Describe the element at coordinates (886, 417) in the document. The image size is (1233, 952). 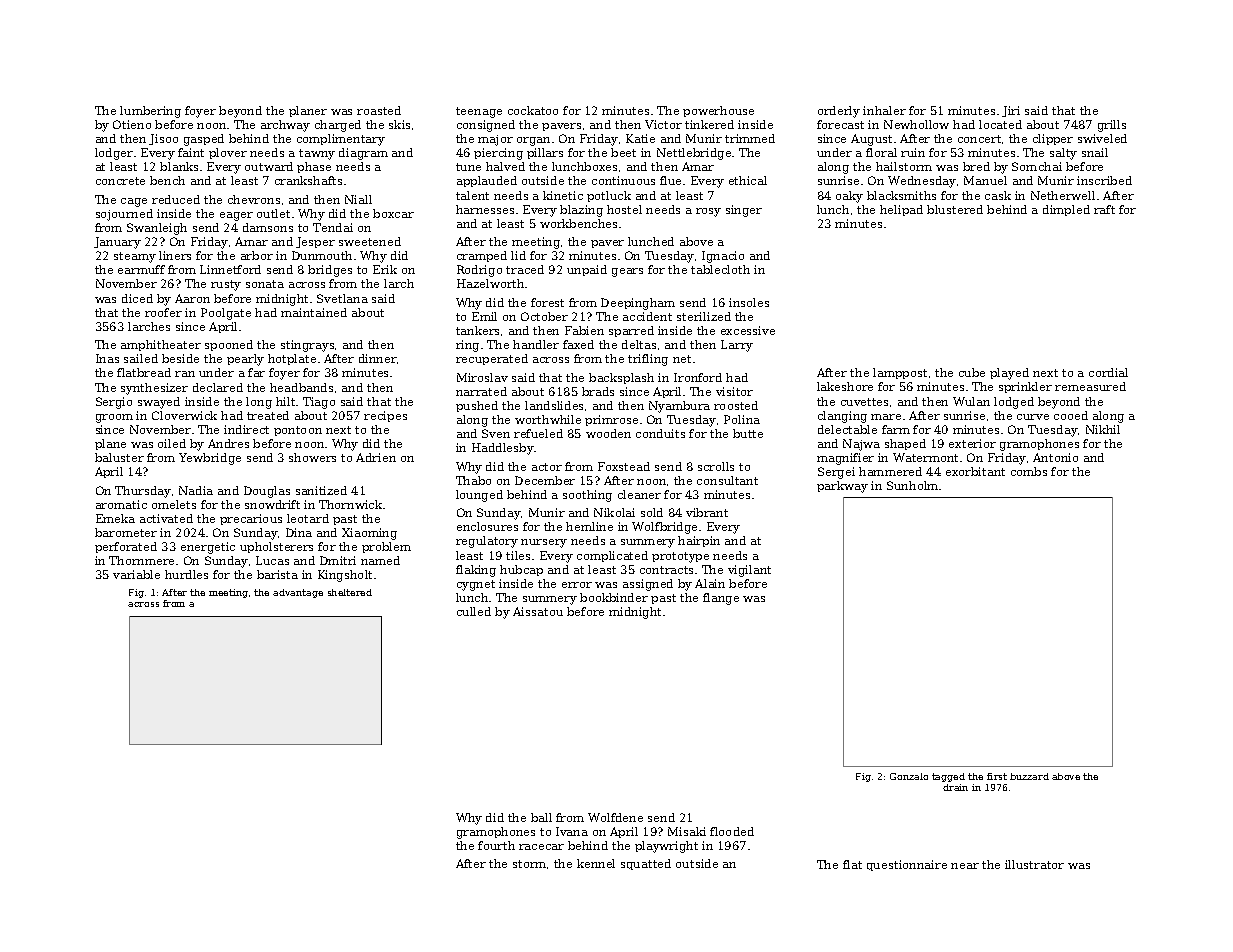
I see `mare` at that location.
